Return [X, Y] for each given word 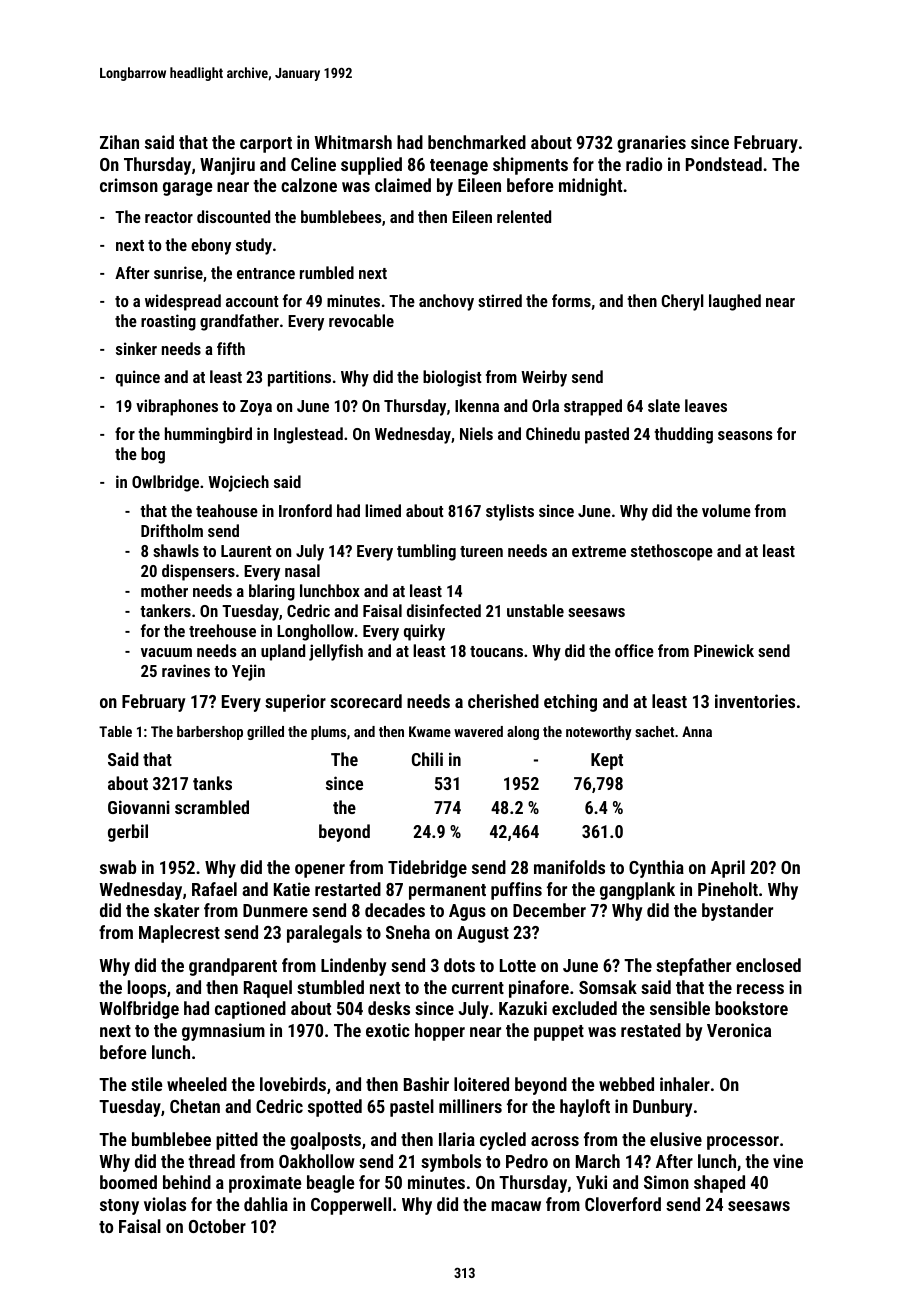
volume [726, 510]
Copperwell [351, 1206]
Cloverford [623, 1204]
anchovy [446, 302]
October [217, 1226]
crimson [129, 185]
